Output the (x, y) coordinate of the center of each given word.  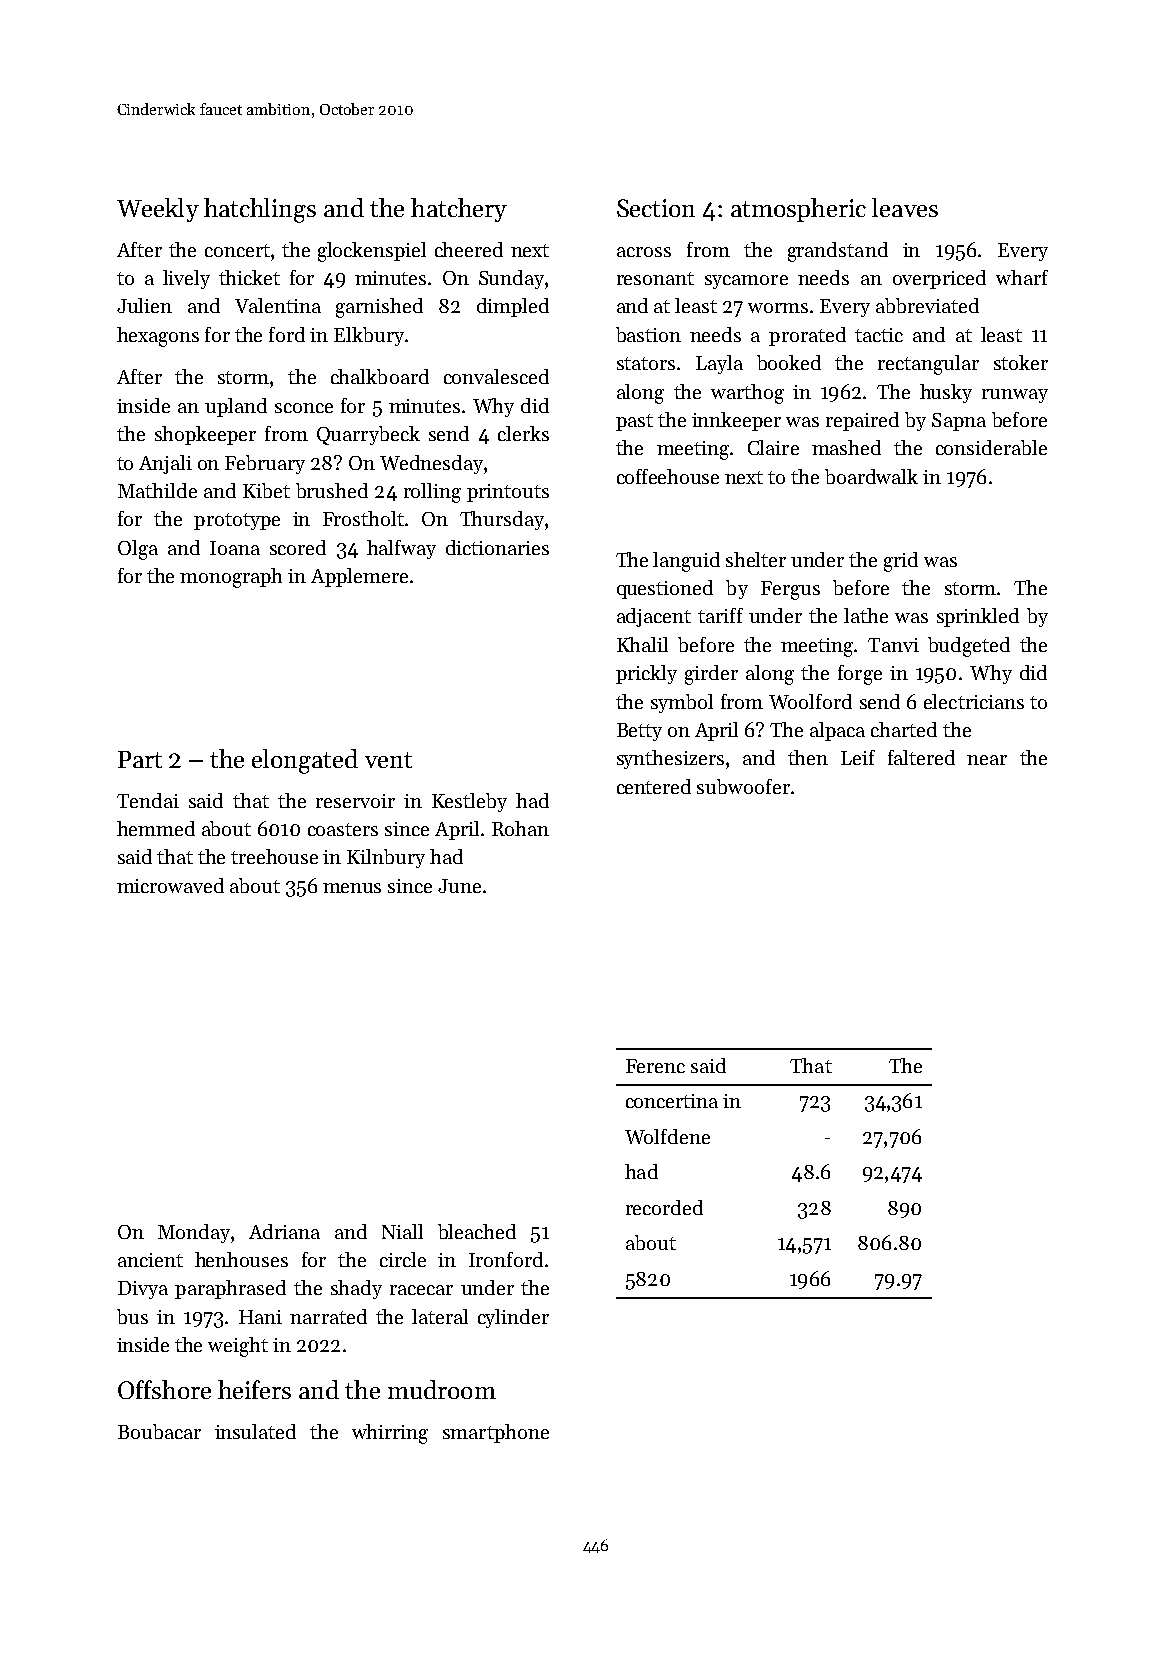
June (459, 886)
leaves (905, 207)
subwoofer (743, 786)
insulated (255, 1431)
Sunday (511, 279)
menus (352, 888)
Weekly (158, 210)
